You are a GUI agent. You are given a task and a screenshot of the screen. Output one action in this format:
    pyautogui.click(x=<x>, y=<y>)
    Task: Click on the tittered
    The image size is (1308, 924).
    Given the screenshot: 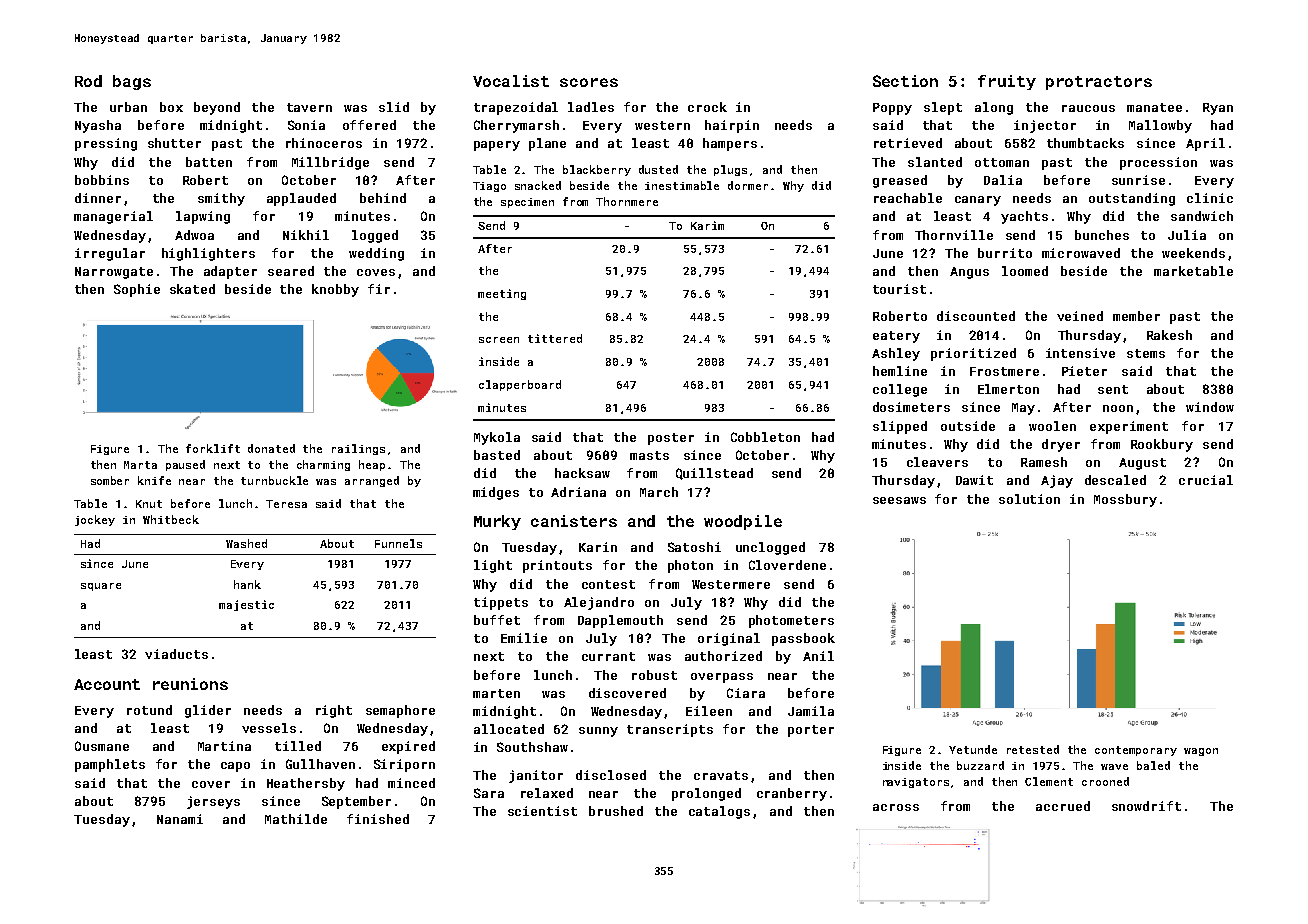 What is the action you would take?
    pyautogui.click(x=555, y=338)
